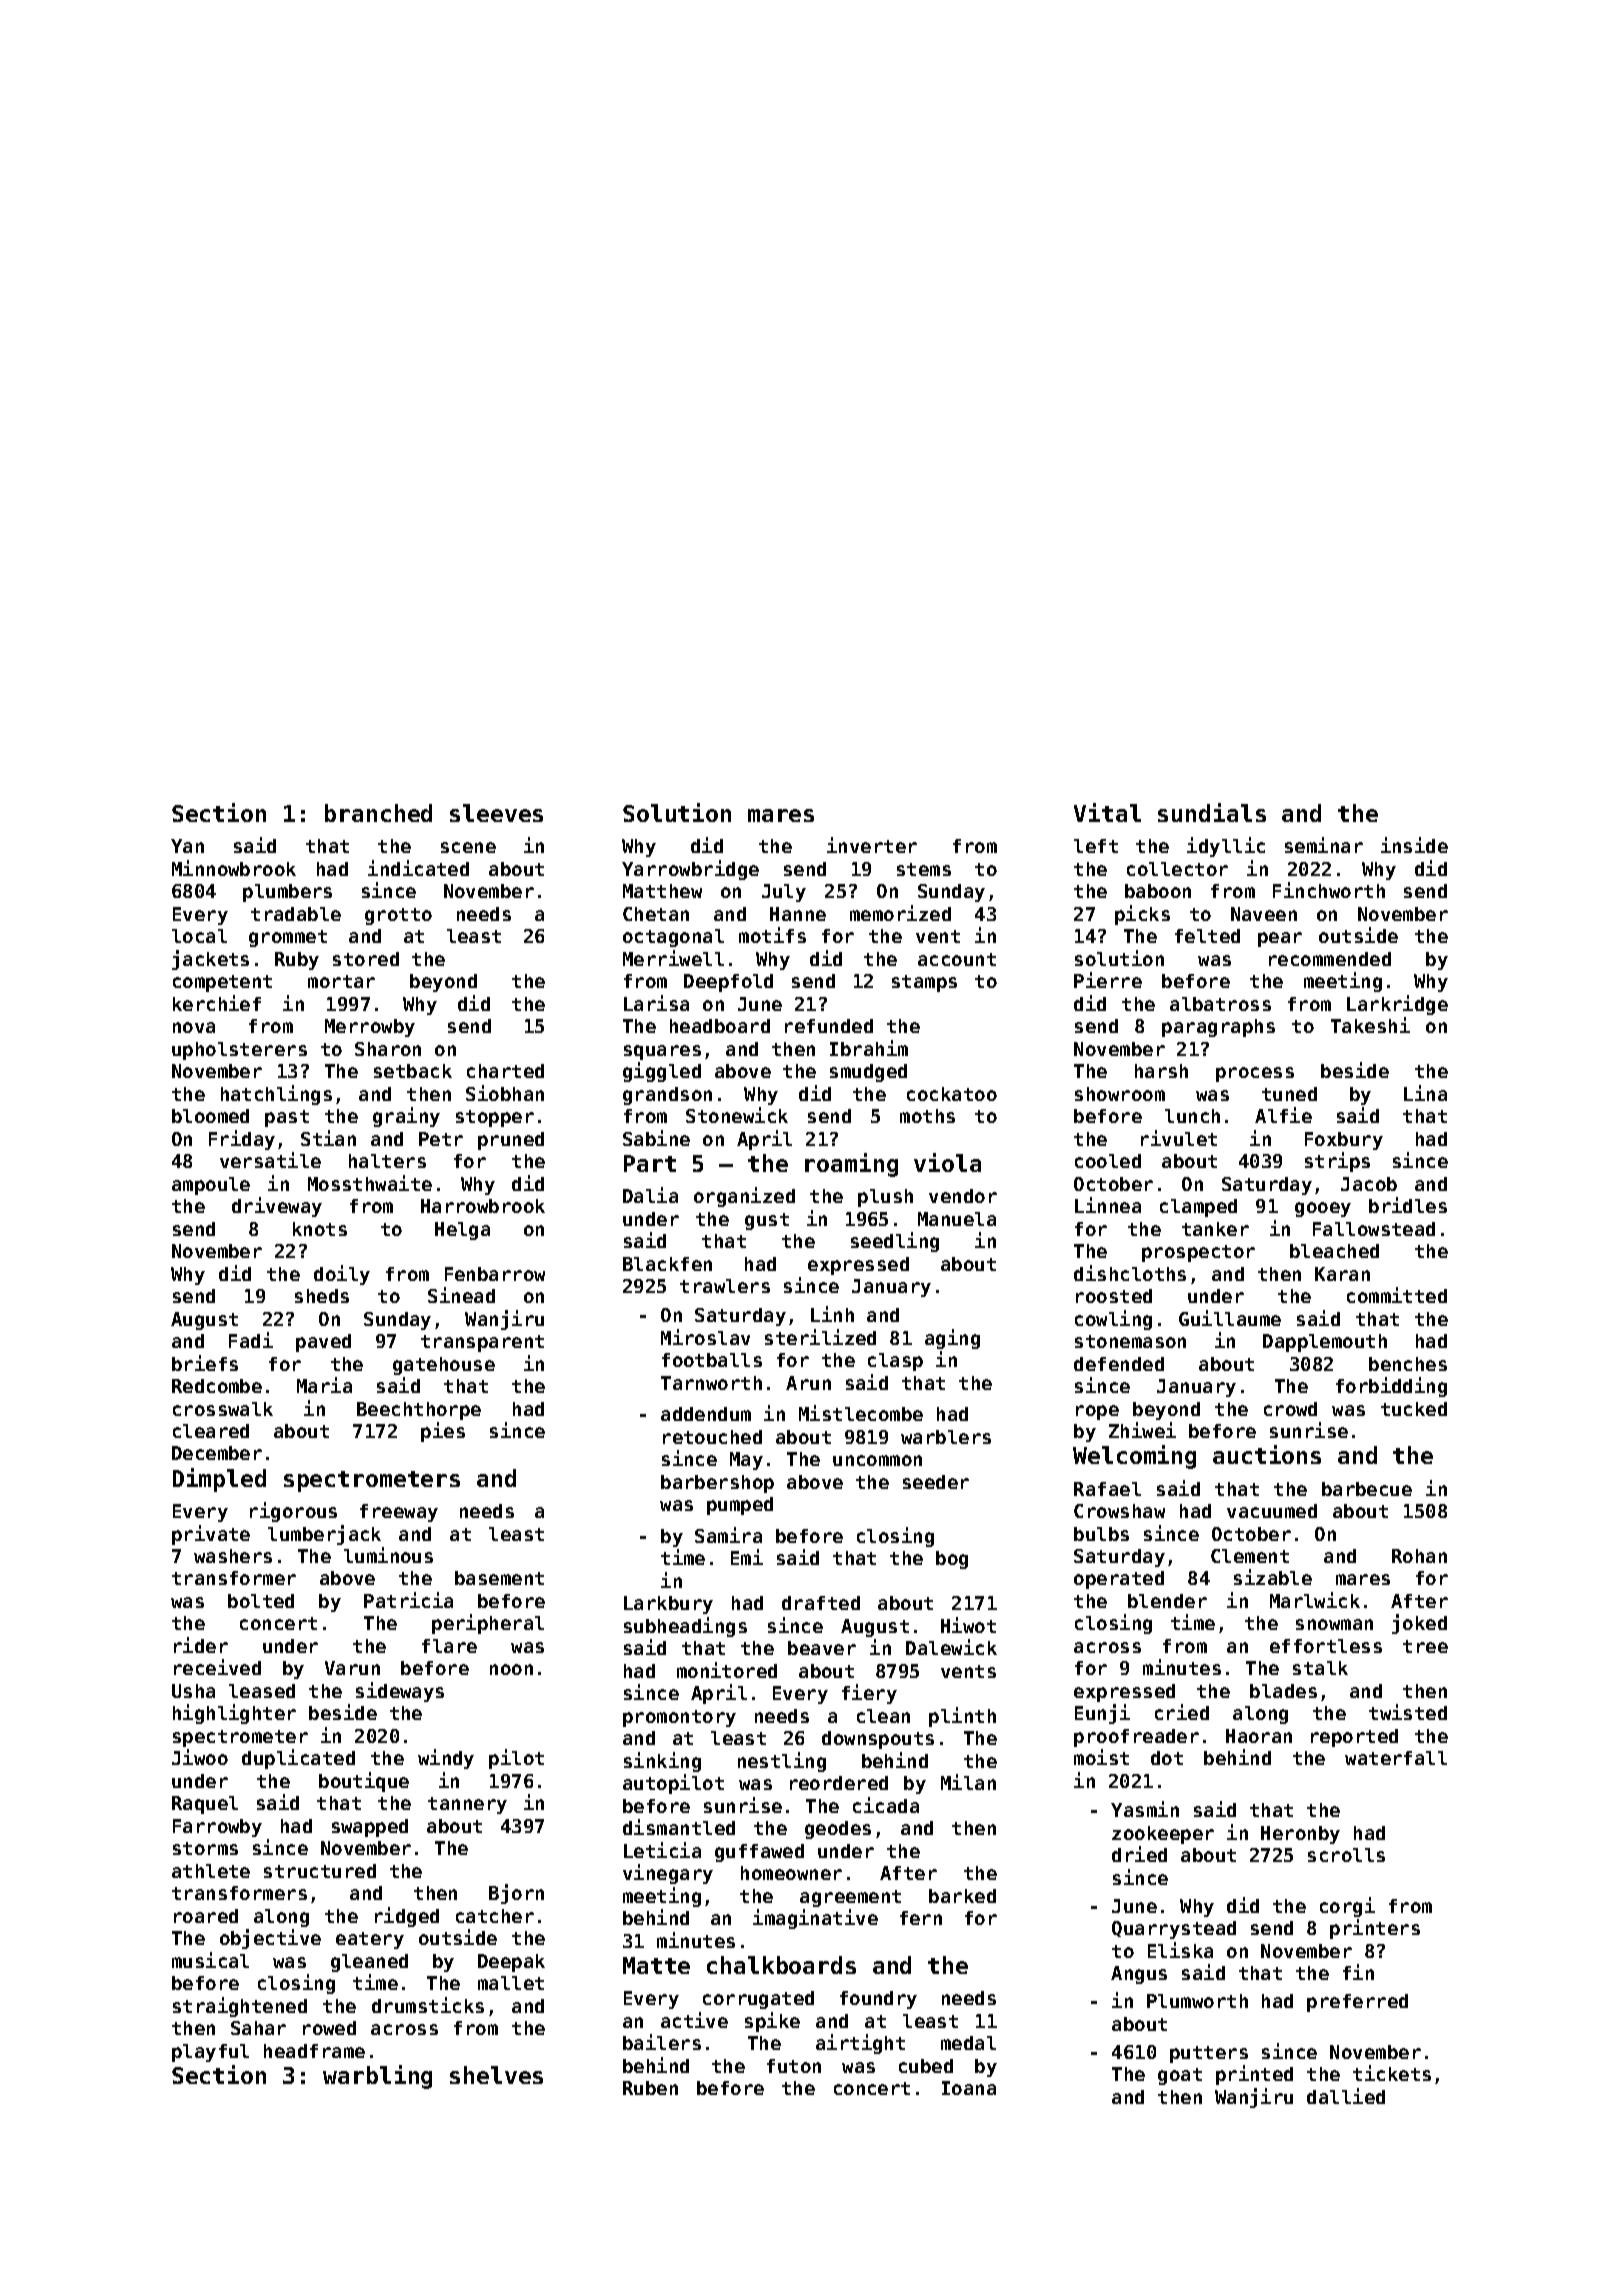 This page has height=2292, width=1620. Describe the element at coordinates (270, 1939) in the page. I see `objective` at that location.
